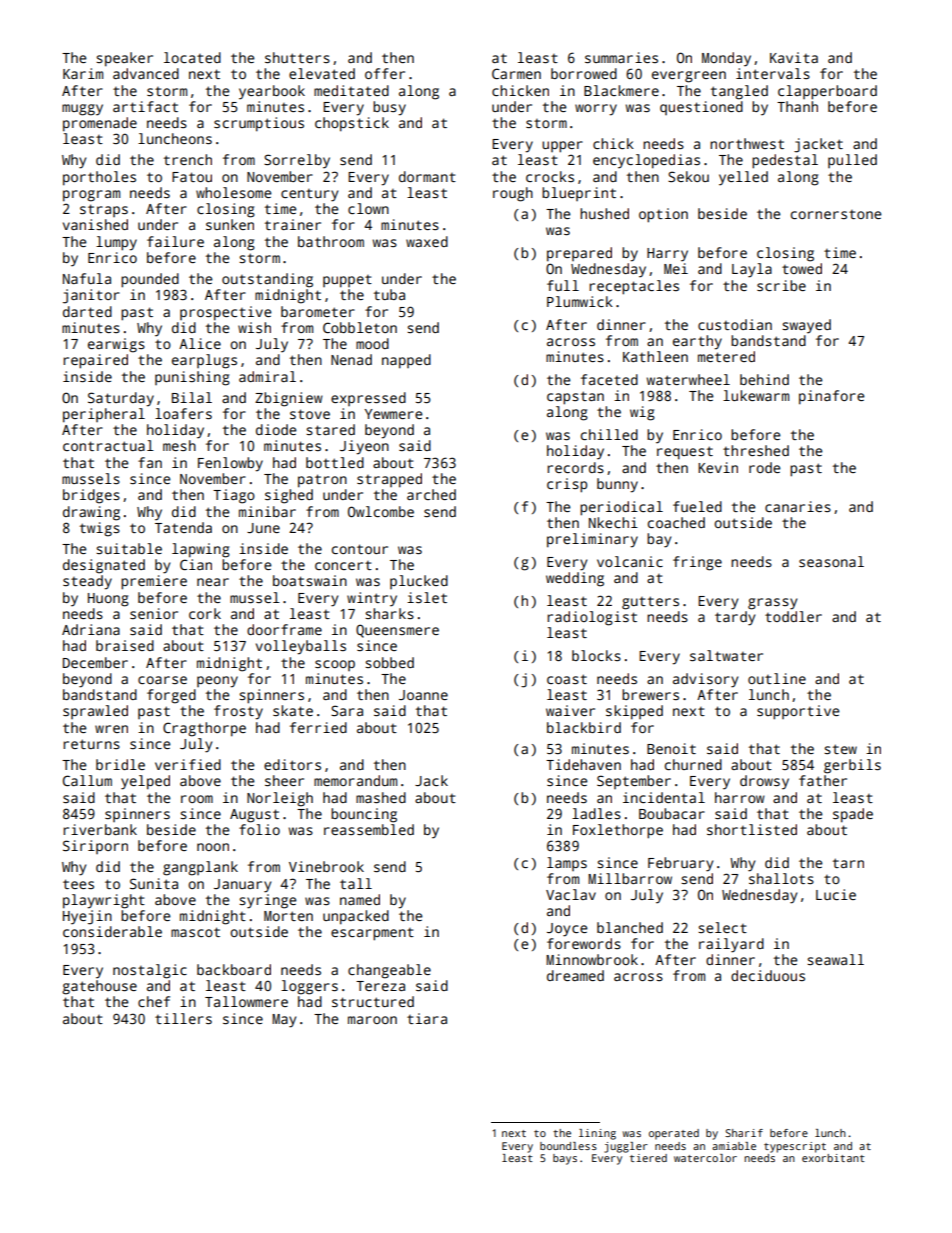 This screenshot has width=952, height=1233. I want to click on December, so click(95, 662).
